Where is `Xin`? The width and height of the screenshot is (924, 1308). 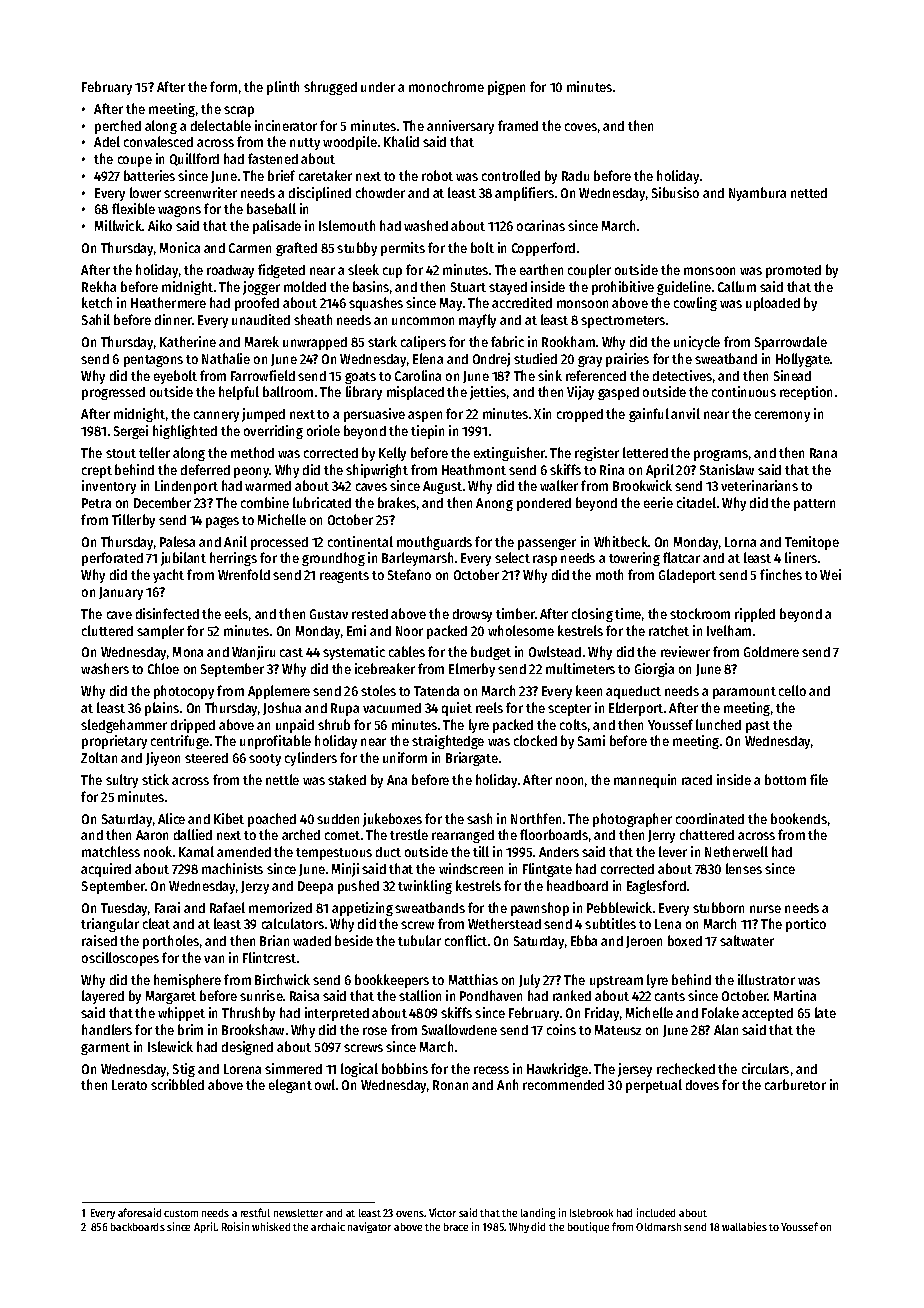 Xin is located at coordinates (542, 413).
